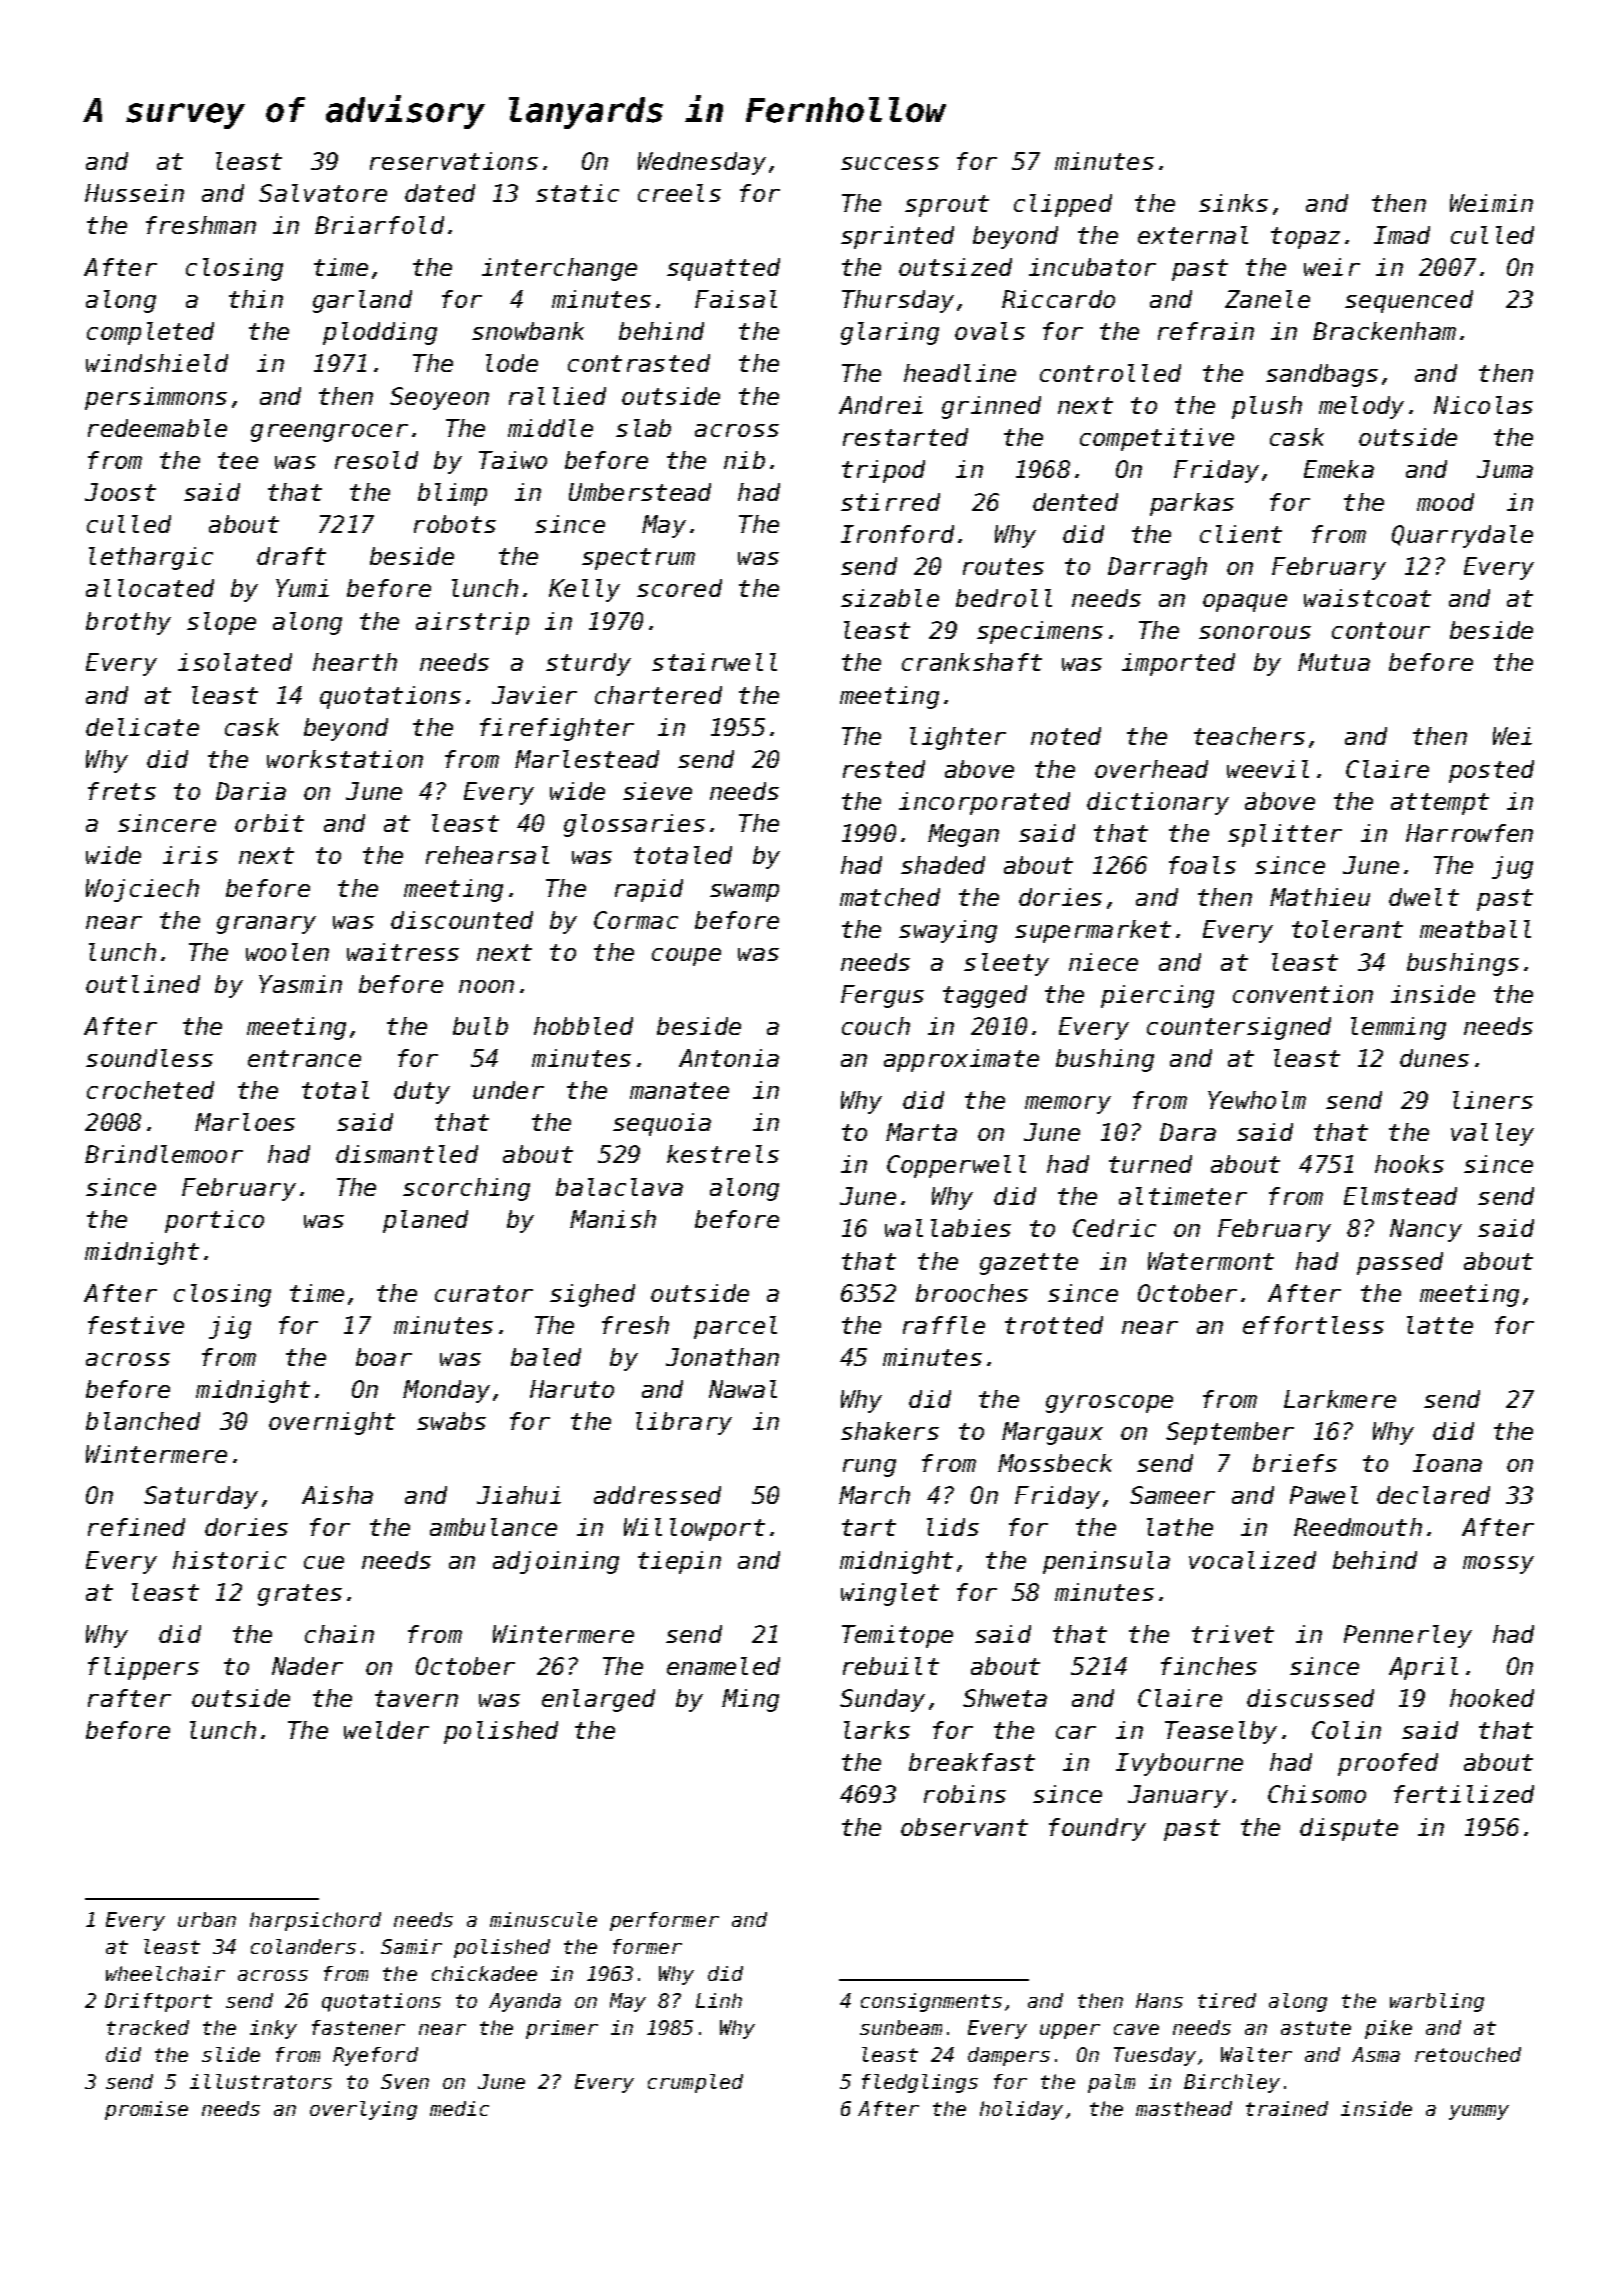 This screenshot has width=1620, height=2292. Describe the element at coordinates (146, 2110) in the screenshot. I see `promise` at that location.
